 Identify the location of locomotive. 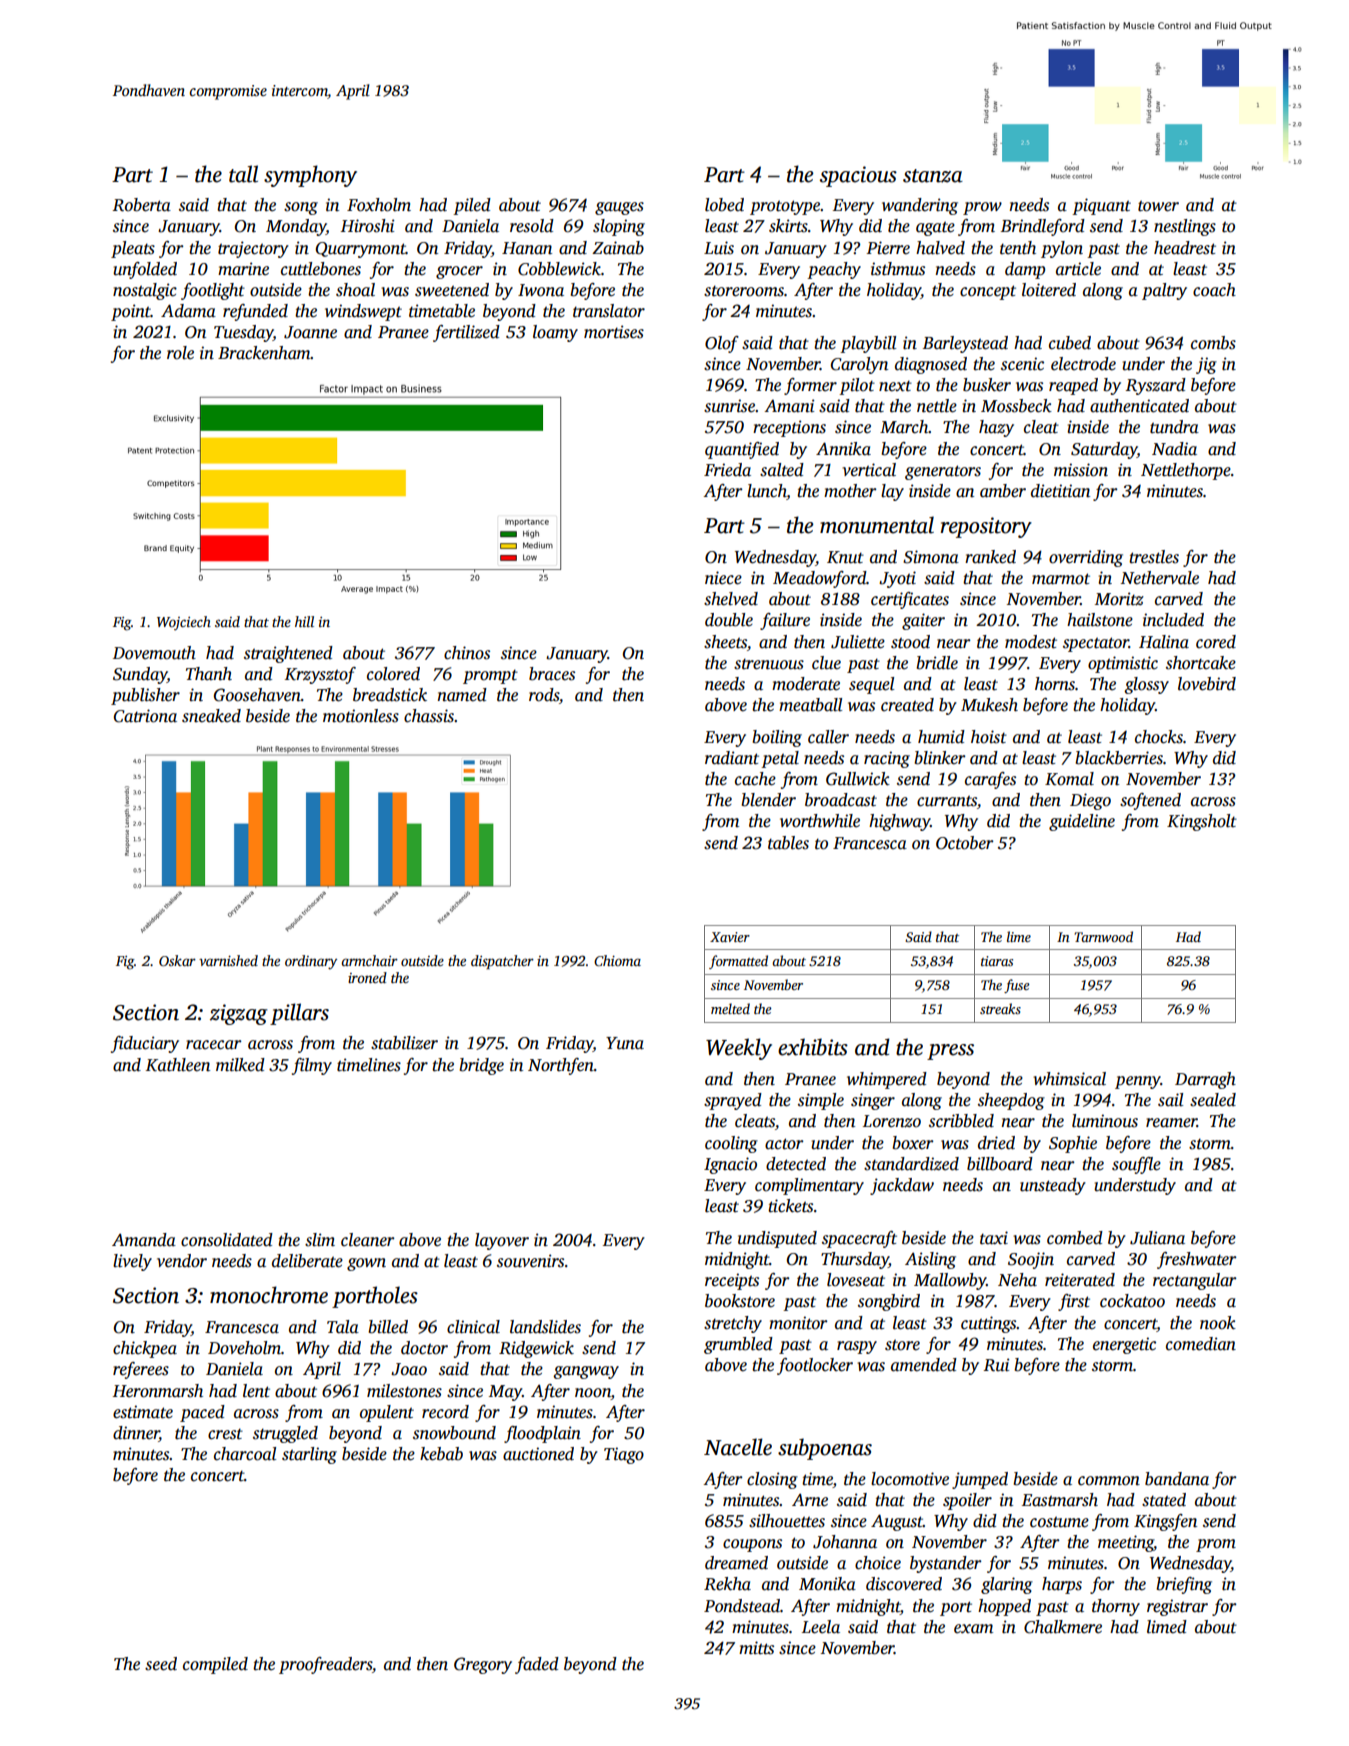
(910, 1479).
